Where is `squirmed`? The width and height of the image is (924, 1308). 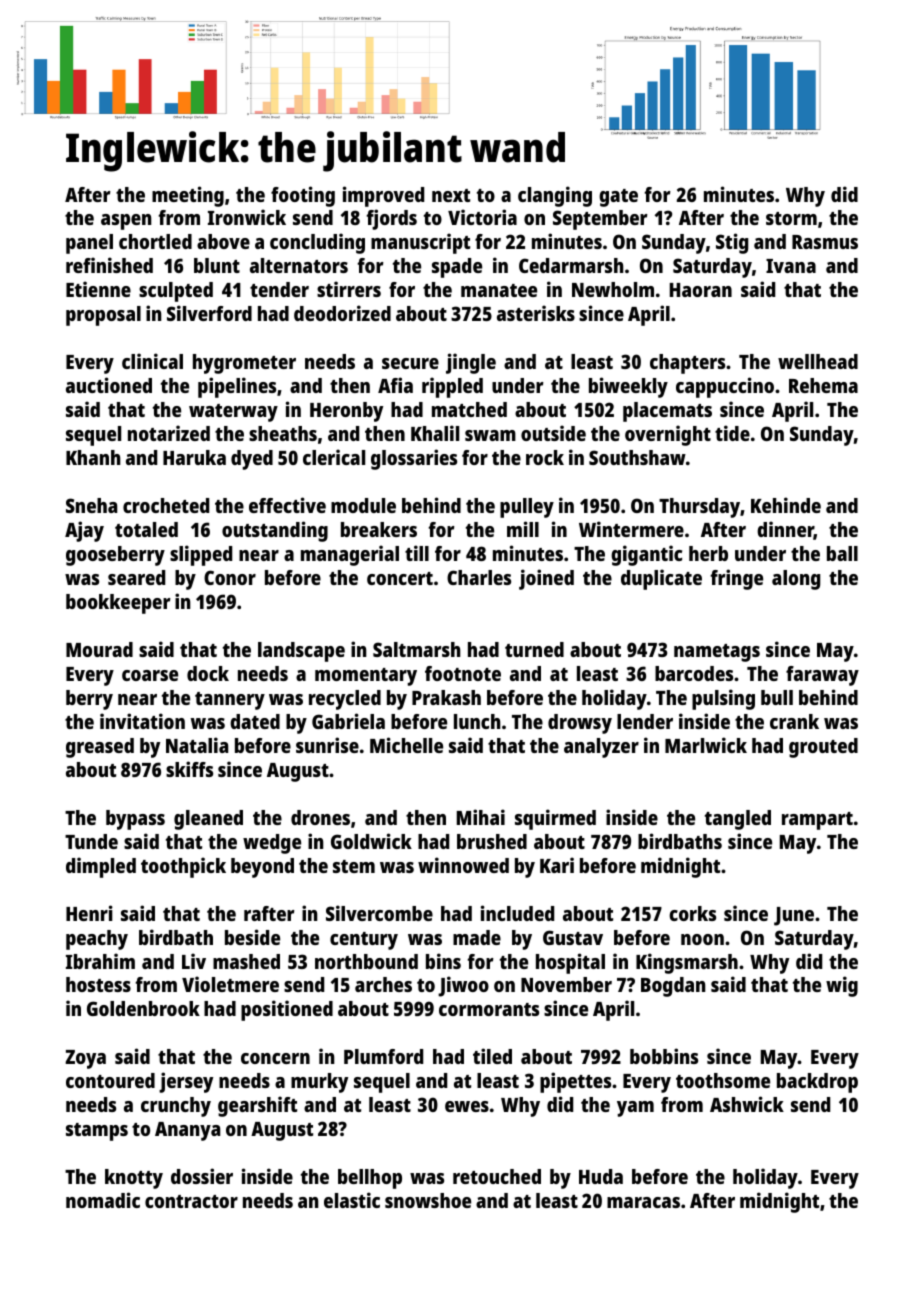
squirmed is located at coordinates (555, 819).
